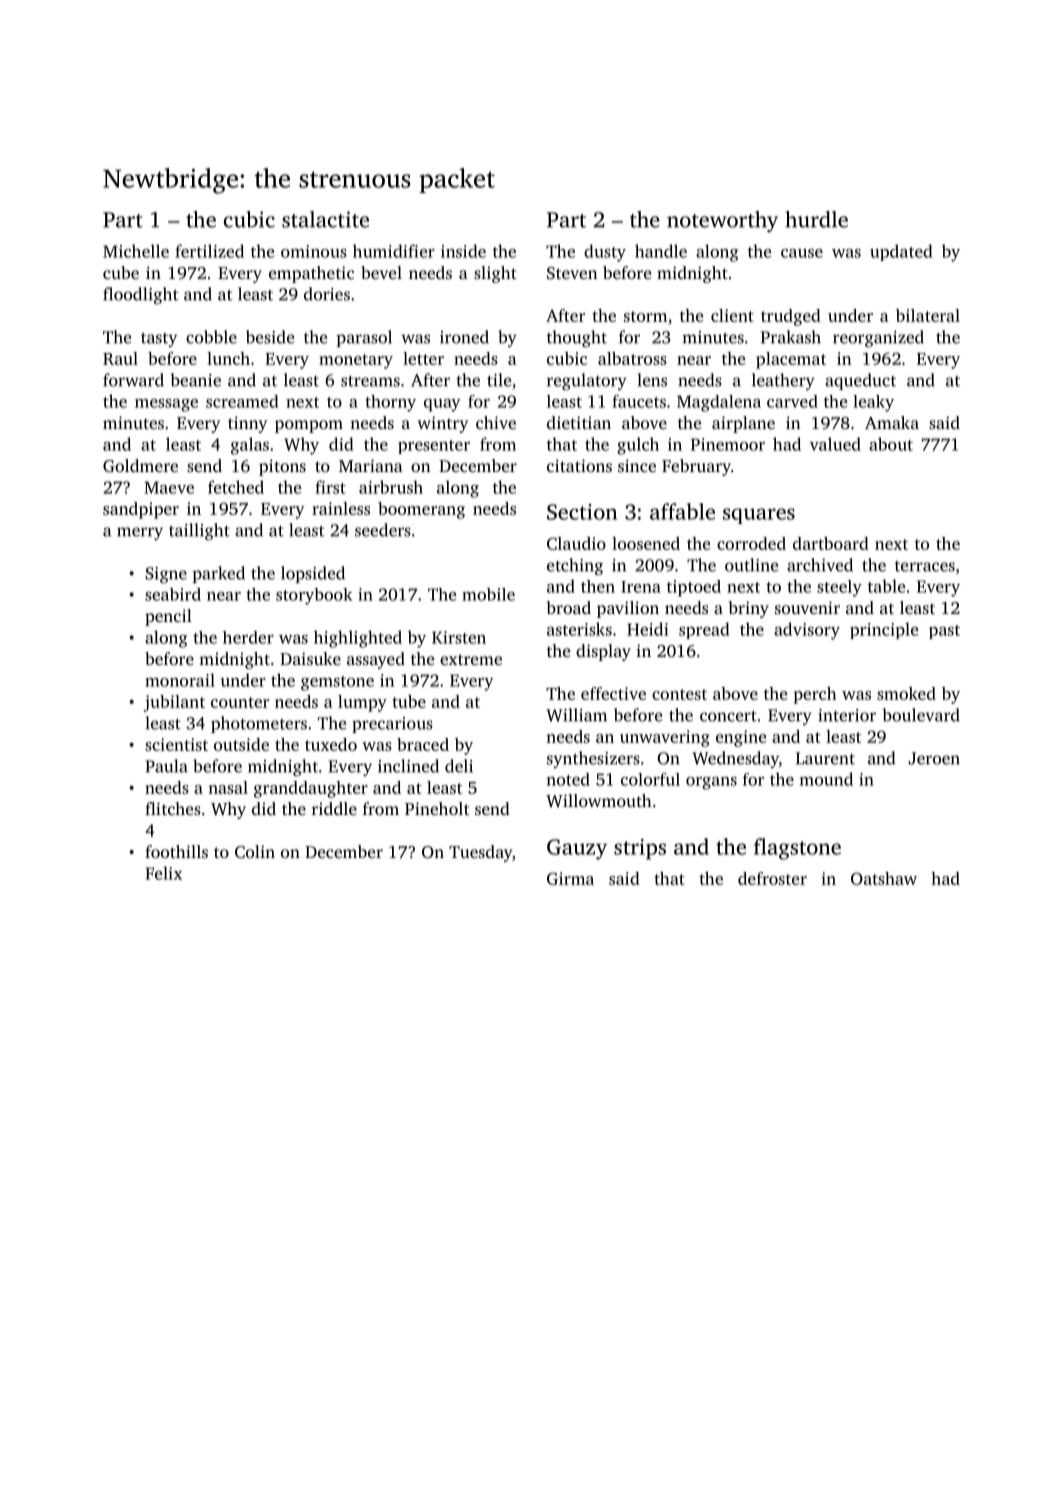 Image resolution: width=1063 pixels, height=1510 pixels. Describe the element at coordinates (599, 800) in the page. I see `Willowmouth` at that location.
